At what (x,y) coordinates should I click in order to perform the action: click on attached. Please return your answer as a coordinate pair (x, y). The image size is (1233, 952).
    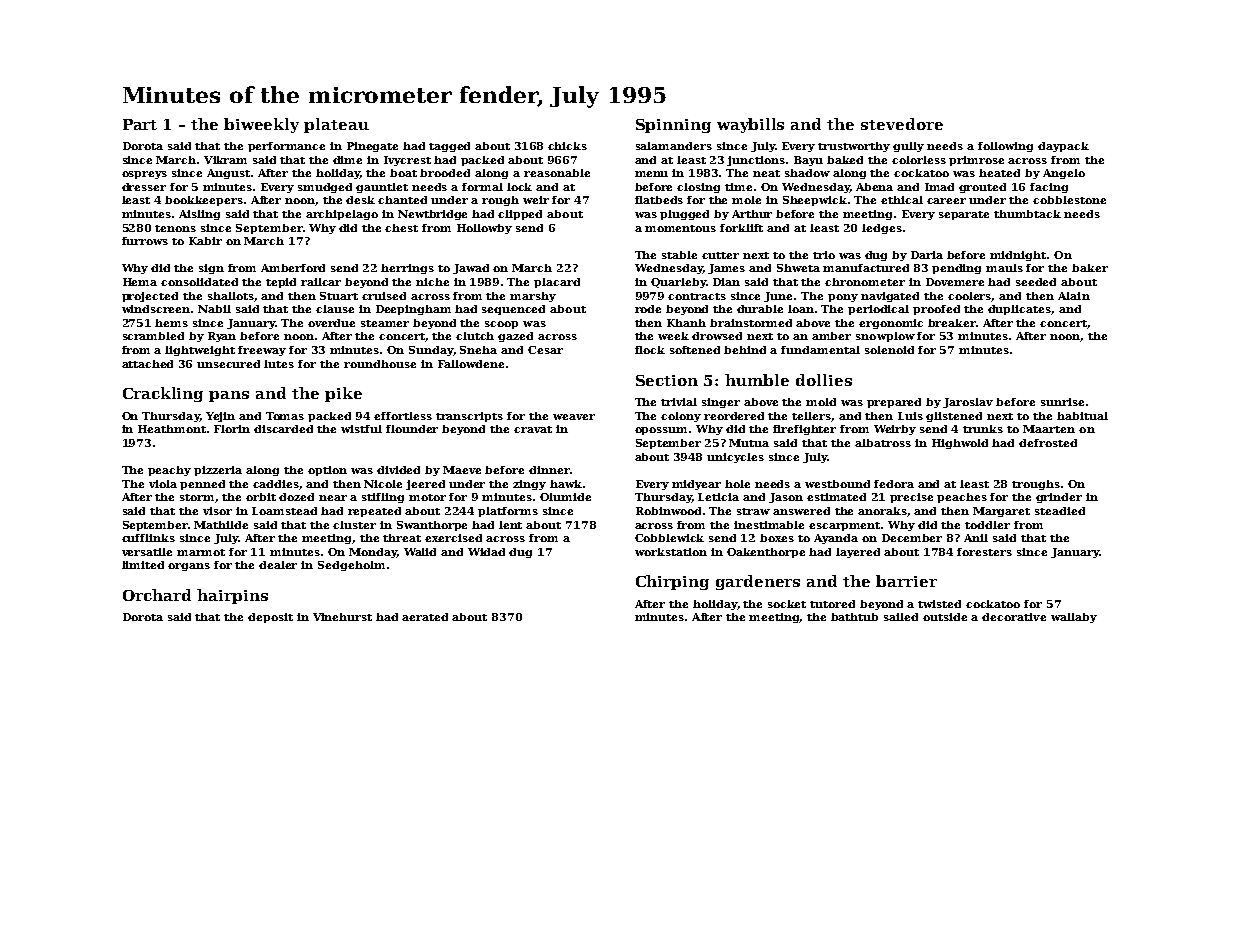
    Looking at the image, I should click on (147, 364).
